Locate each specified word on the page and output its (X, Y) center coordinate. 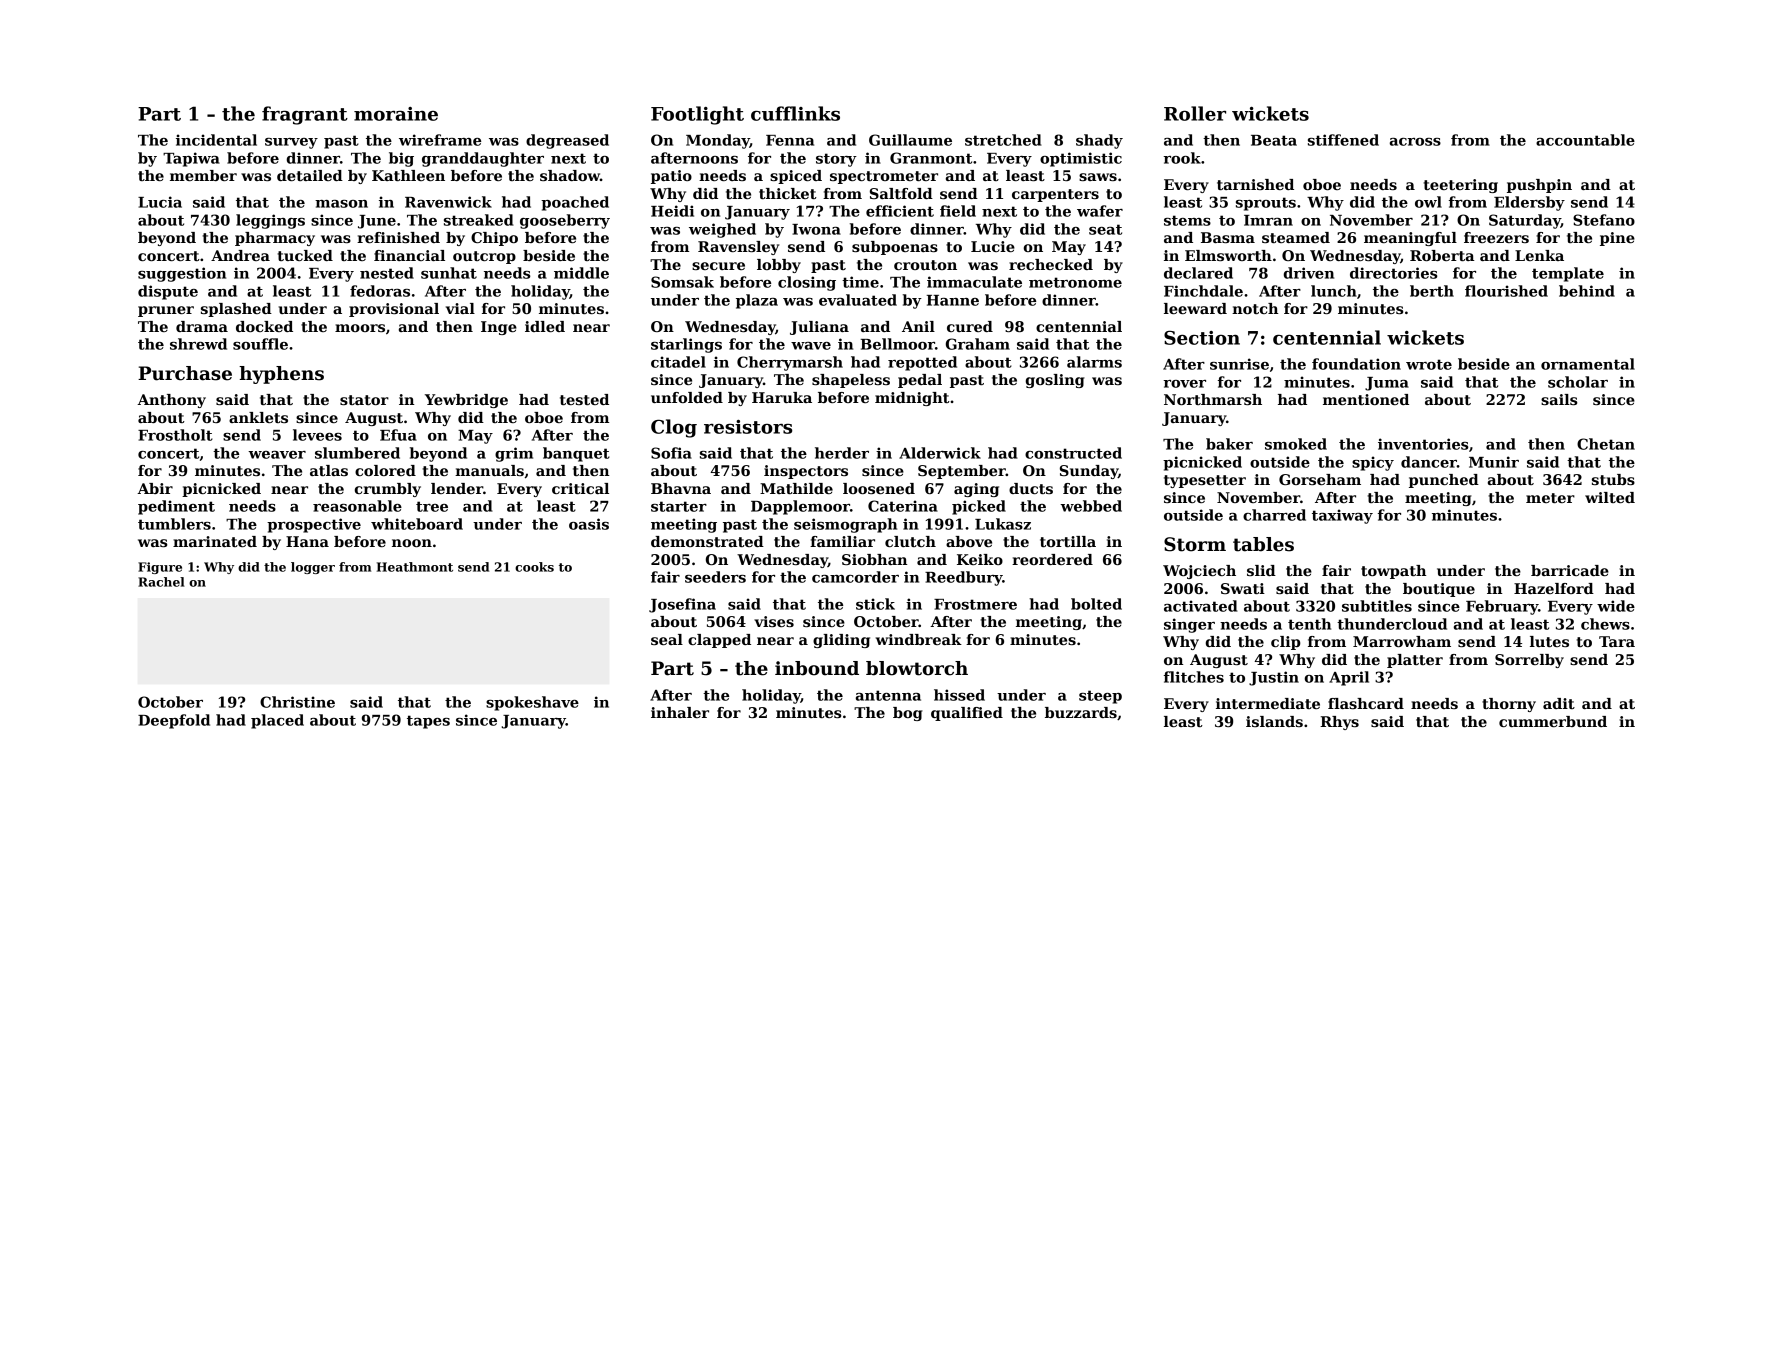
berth (1432, 291)
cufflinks (795, 113)
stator (364, 400)
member (203, 175)
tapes (428, 722)
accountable (1585, 140)
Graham (978, 344)
